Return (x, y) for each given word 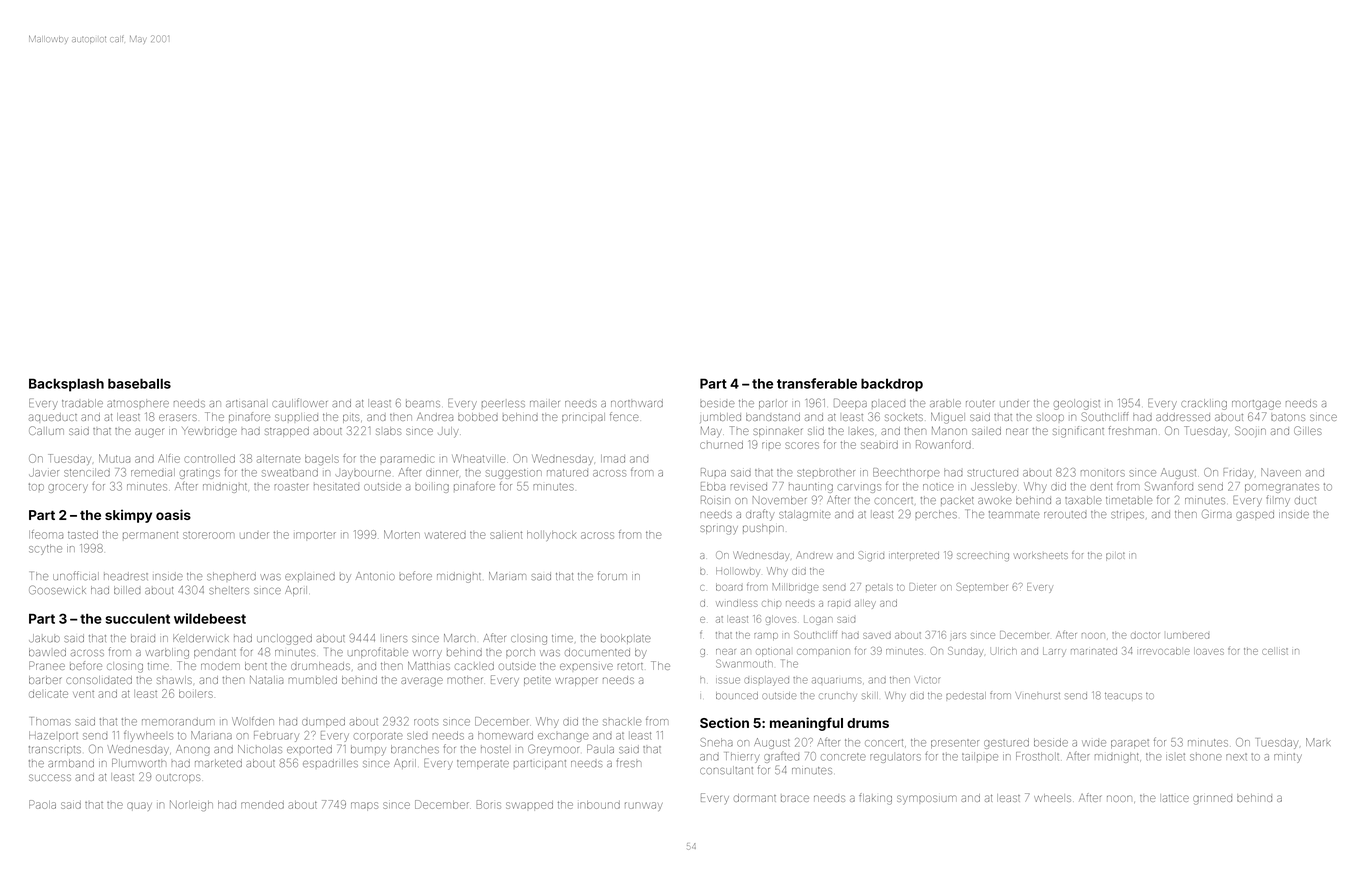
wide (1094, 743)
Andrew (815, 555)
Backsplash (66, 385)
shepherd (231, 576)
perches (936, 514)
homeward (505, 735)
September (982, 587)
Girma (1217, 514)
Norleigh (191, 805)
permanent (150, 535)
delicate (48, 694)
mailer (545, 404)
